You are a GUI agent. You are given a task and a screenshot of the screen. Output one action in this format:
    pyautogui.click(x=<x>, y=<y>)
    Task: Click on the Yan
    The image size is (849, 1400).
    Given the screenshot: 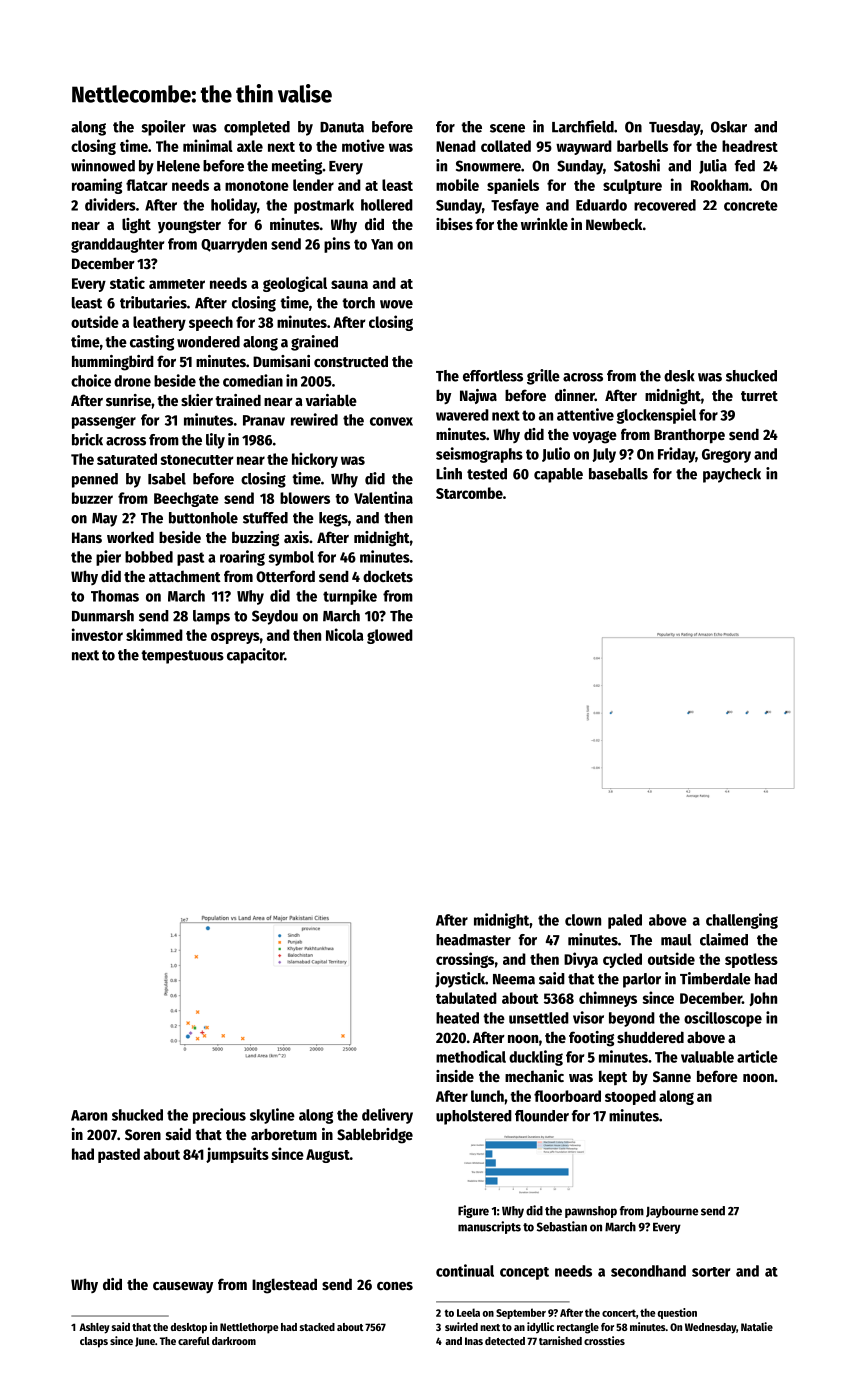 What is the action you would take?
    pyautogui.click(x=382, y=244)
